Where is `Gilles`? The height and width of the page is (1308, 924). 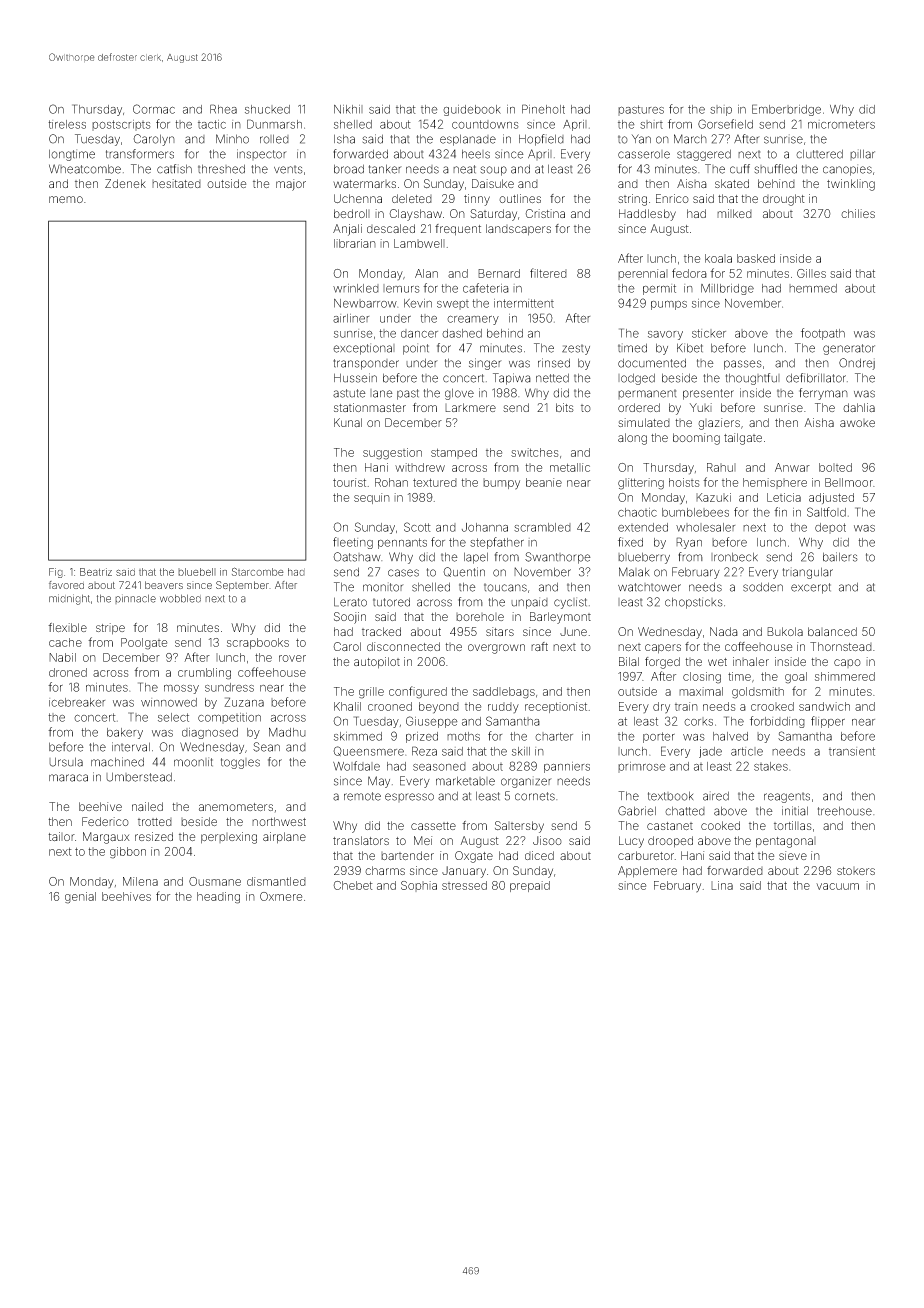
Gilles is located at coordinates (811, 273).
